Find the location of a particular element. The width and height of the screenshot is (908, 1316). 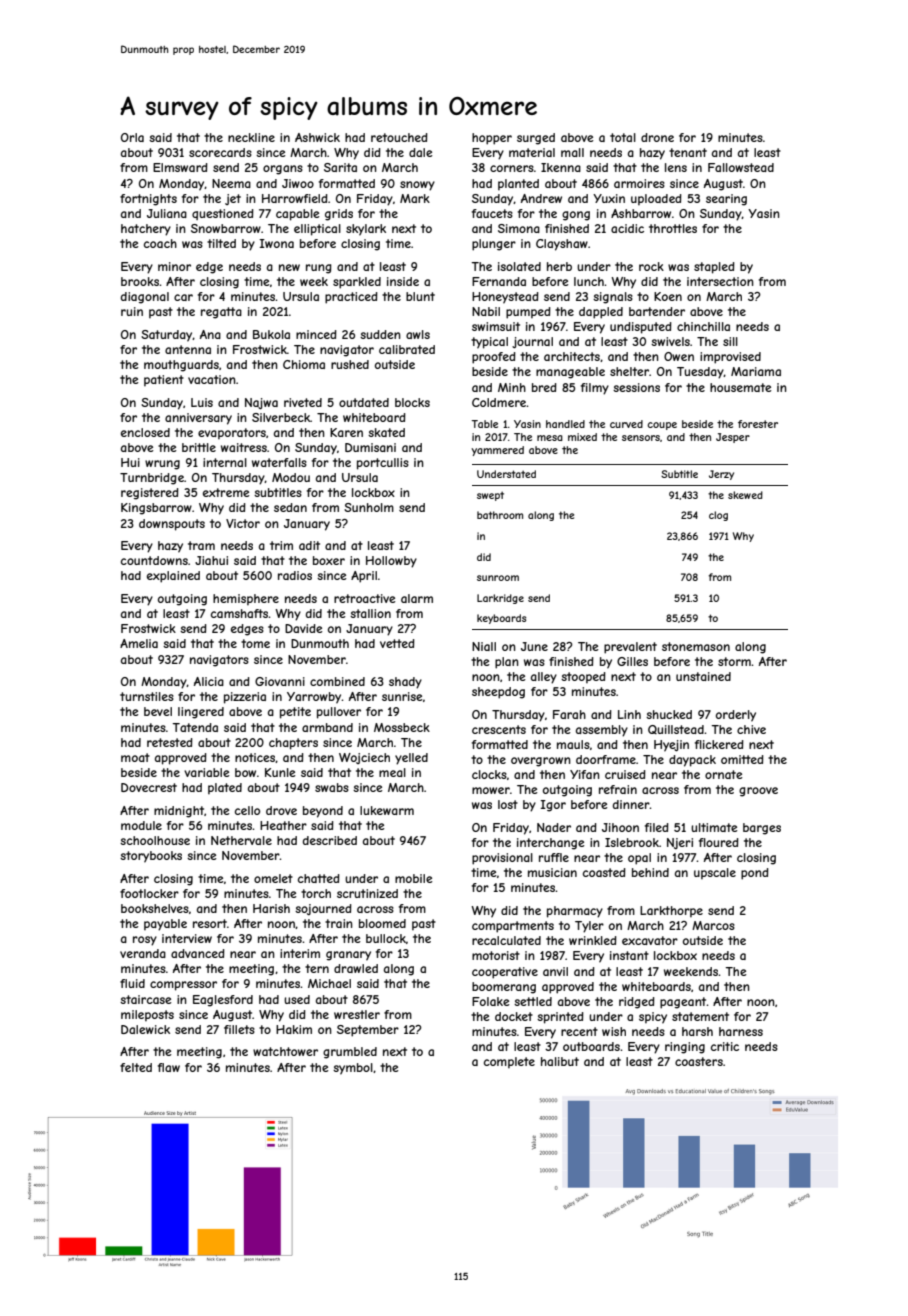

Orla is located at coordinates (132, 137).
